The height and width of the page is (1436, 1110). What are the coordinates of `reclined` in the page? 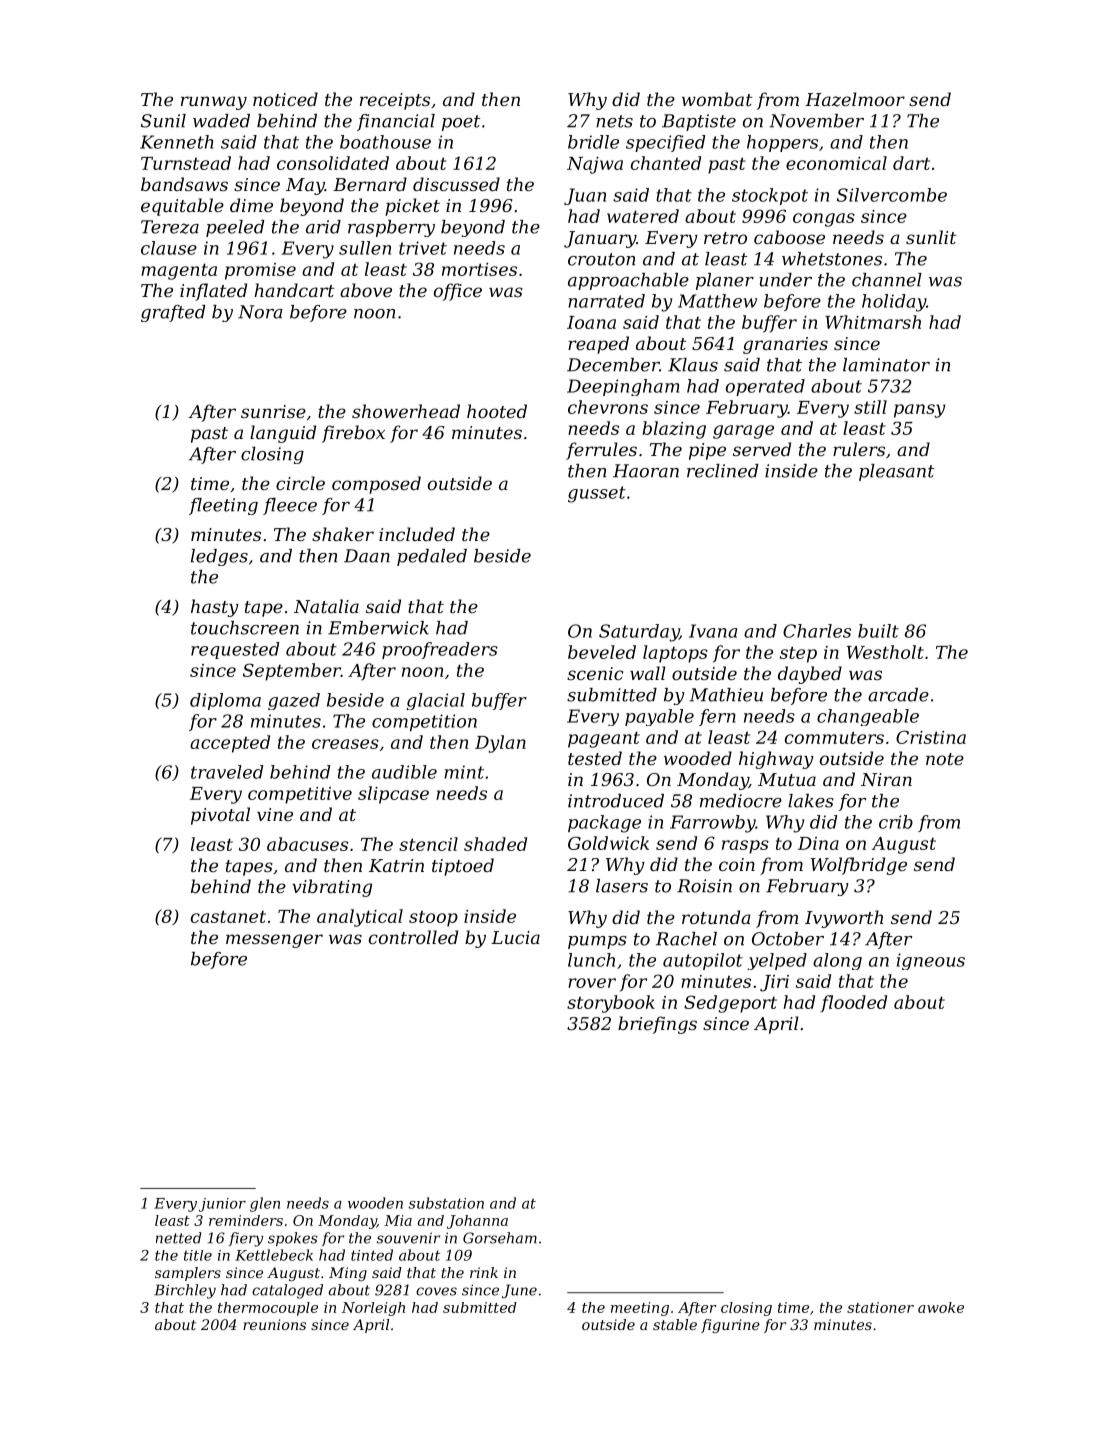 It's located at (722, 471).
